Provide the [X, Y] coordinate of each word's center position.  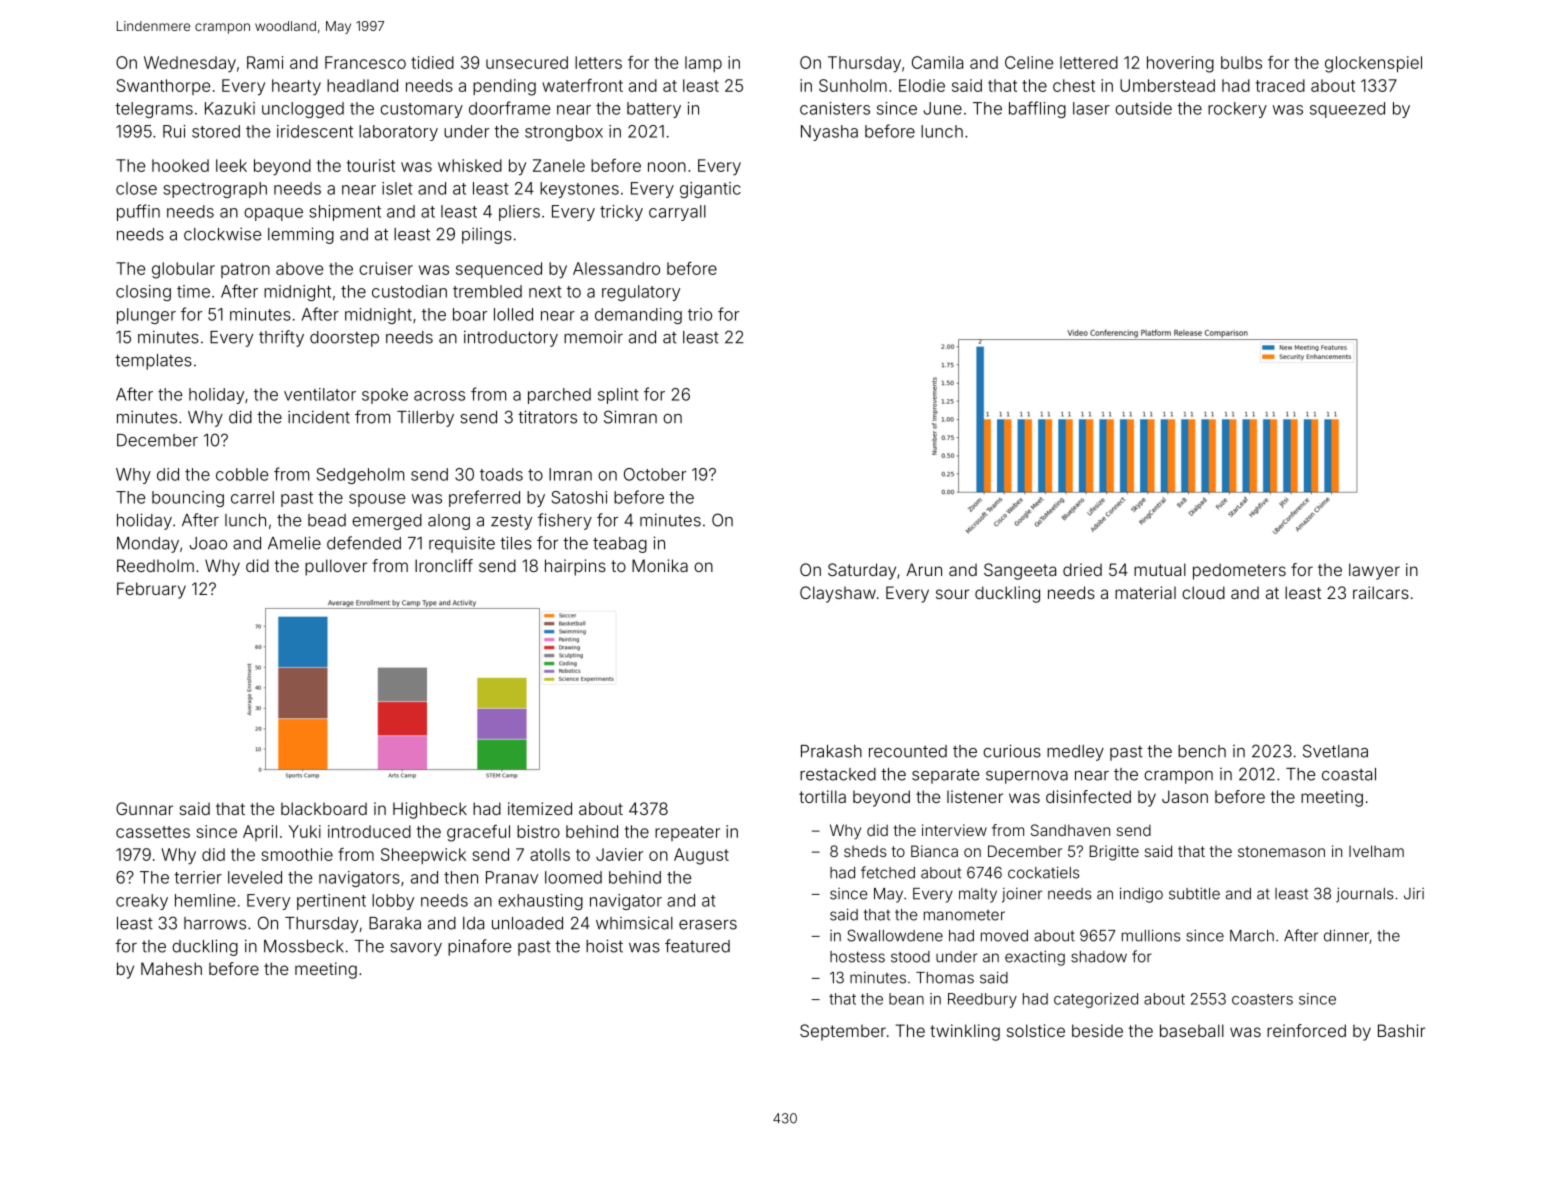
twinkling [965, 1032]
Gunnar [144, 808]
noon [667, 167]
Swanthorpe [163, 87]
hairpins [575, 567]
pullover [336, 567]
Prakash [831, 751]
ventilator [320, 394]
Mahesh [171, 968]
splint [618, 396]
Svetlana [1335, 751]
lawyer [1374, 571]
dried [1082, 569]
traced [1280, 85]
